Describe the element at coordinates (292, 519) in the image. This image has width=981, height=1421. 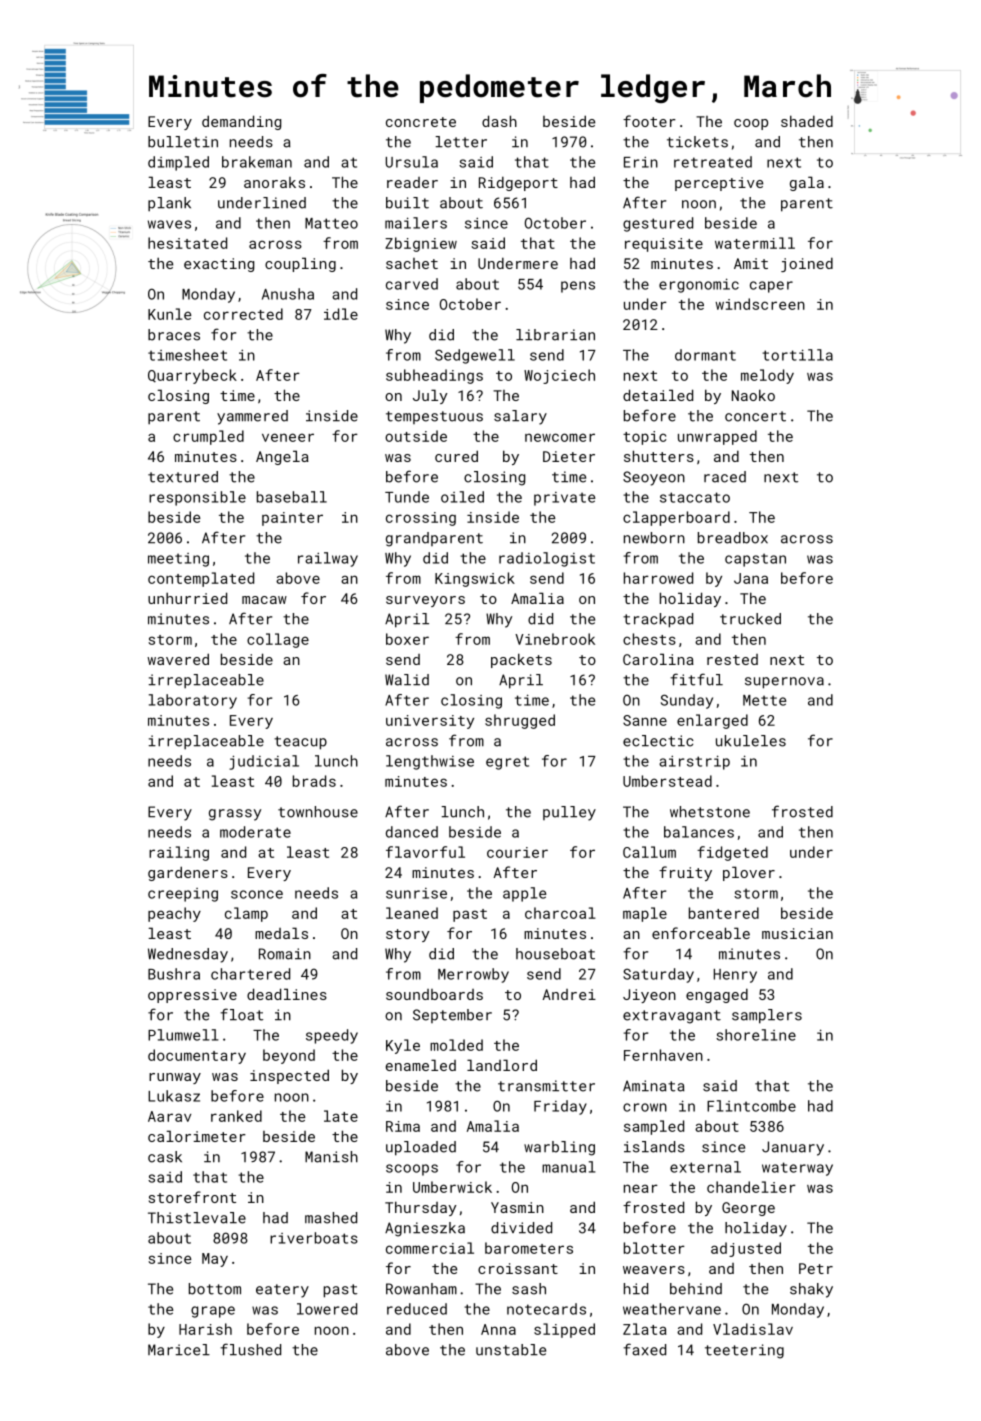
I see `painter` at that location.
